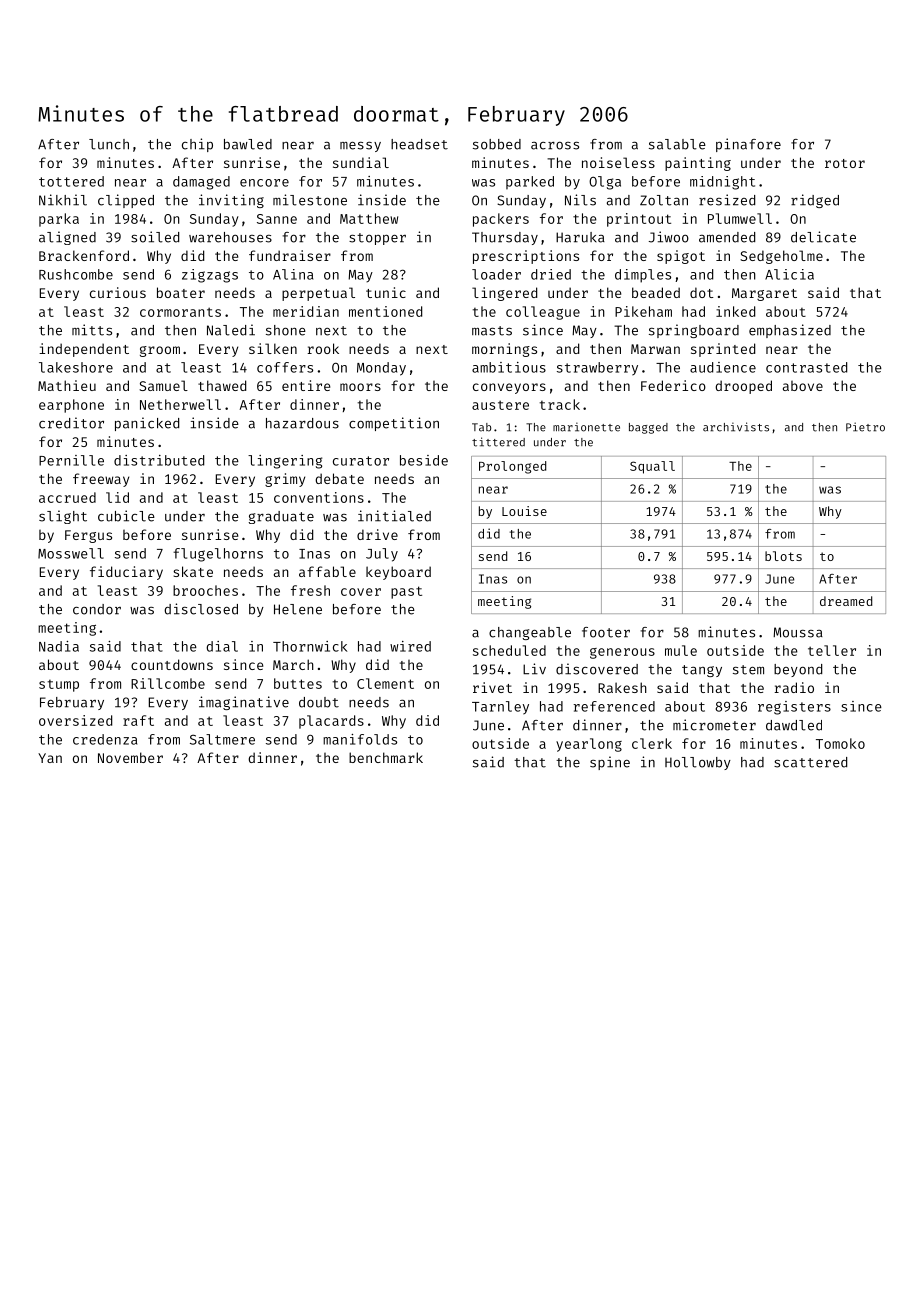 This screenshot has width=924, height=1308. Describe the element at coordinates (50, 758) in the screenshot. I see `Yan` at that location.
